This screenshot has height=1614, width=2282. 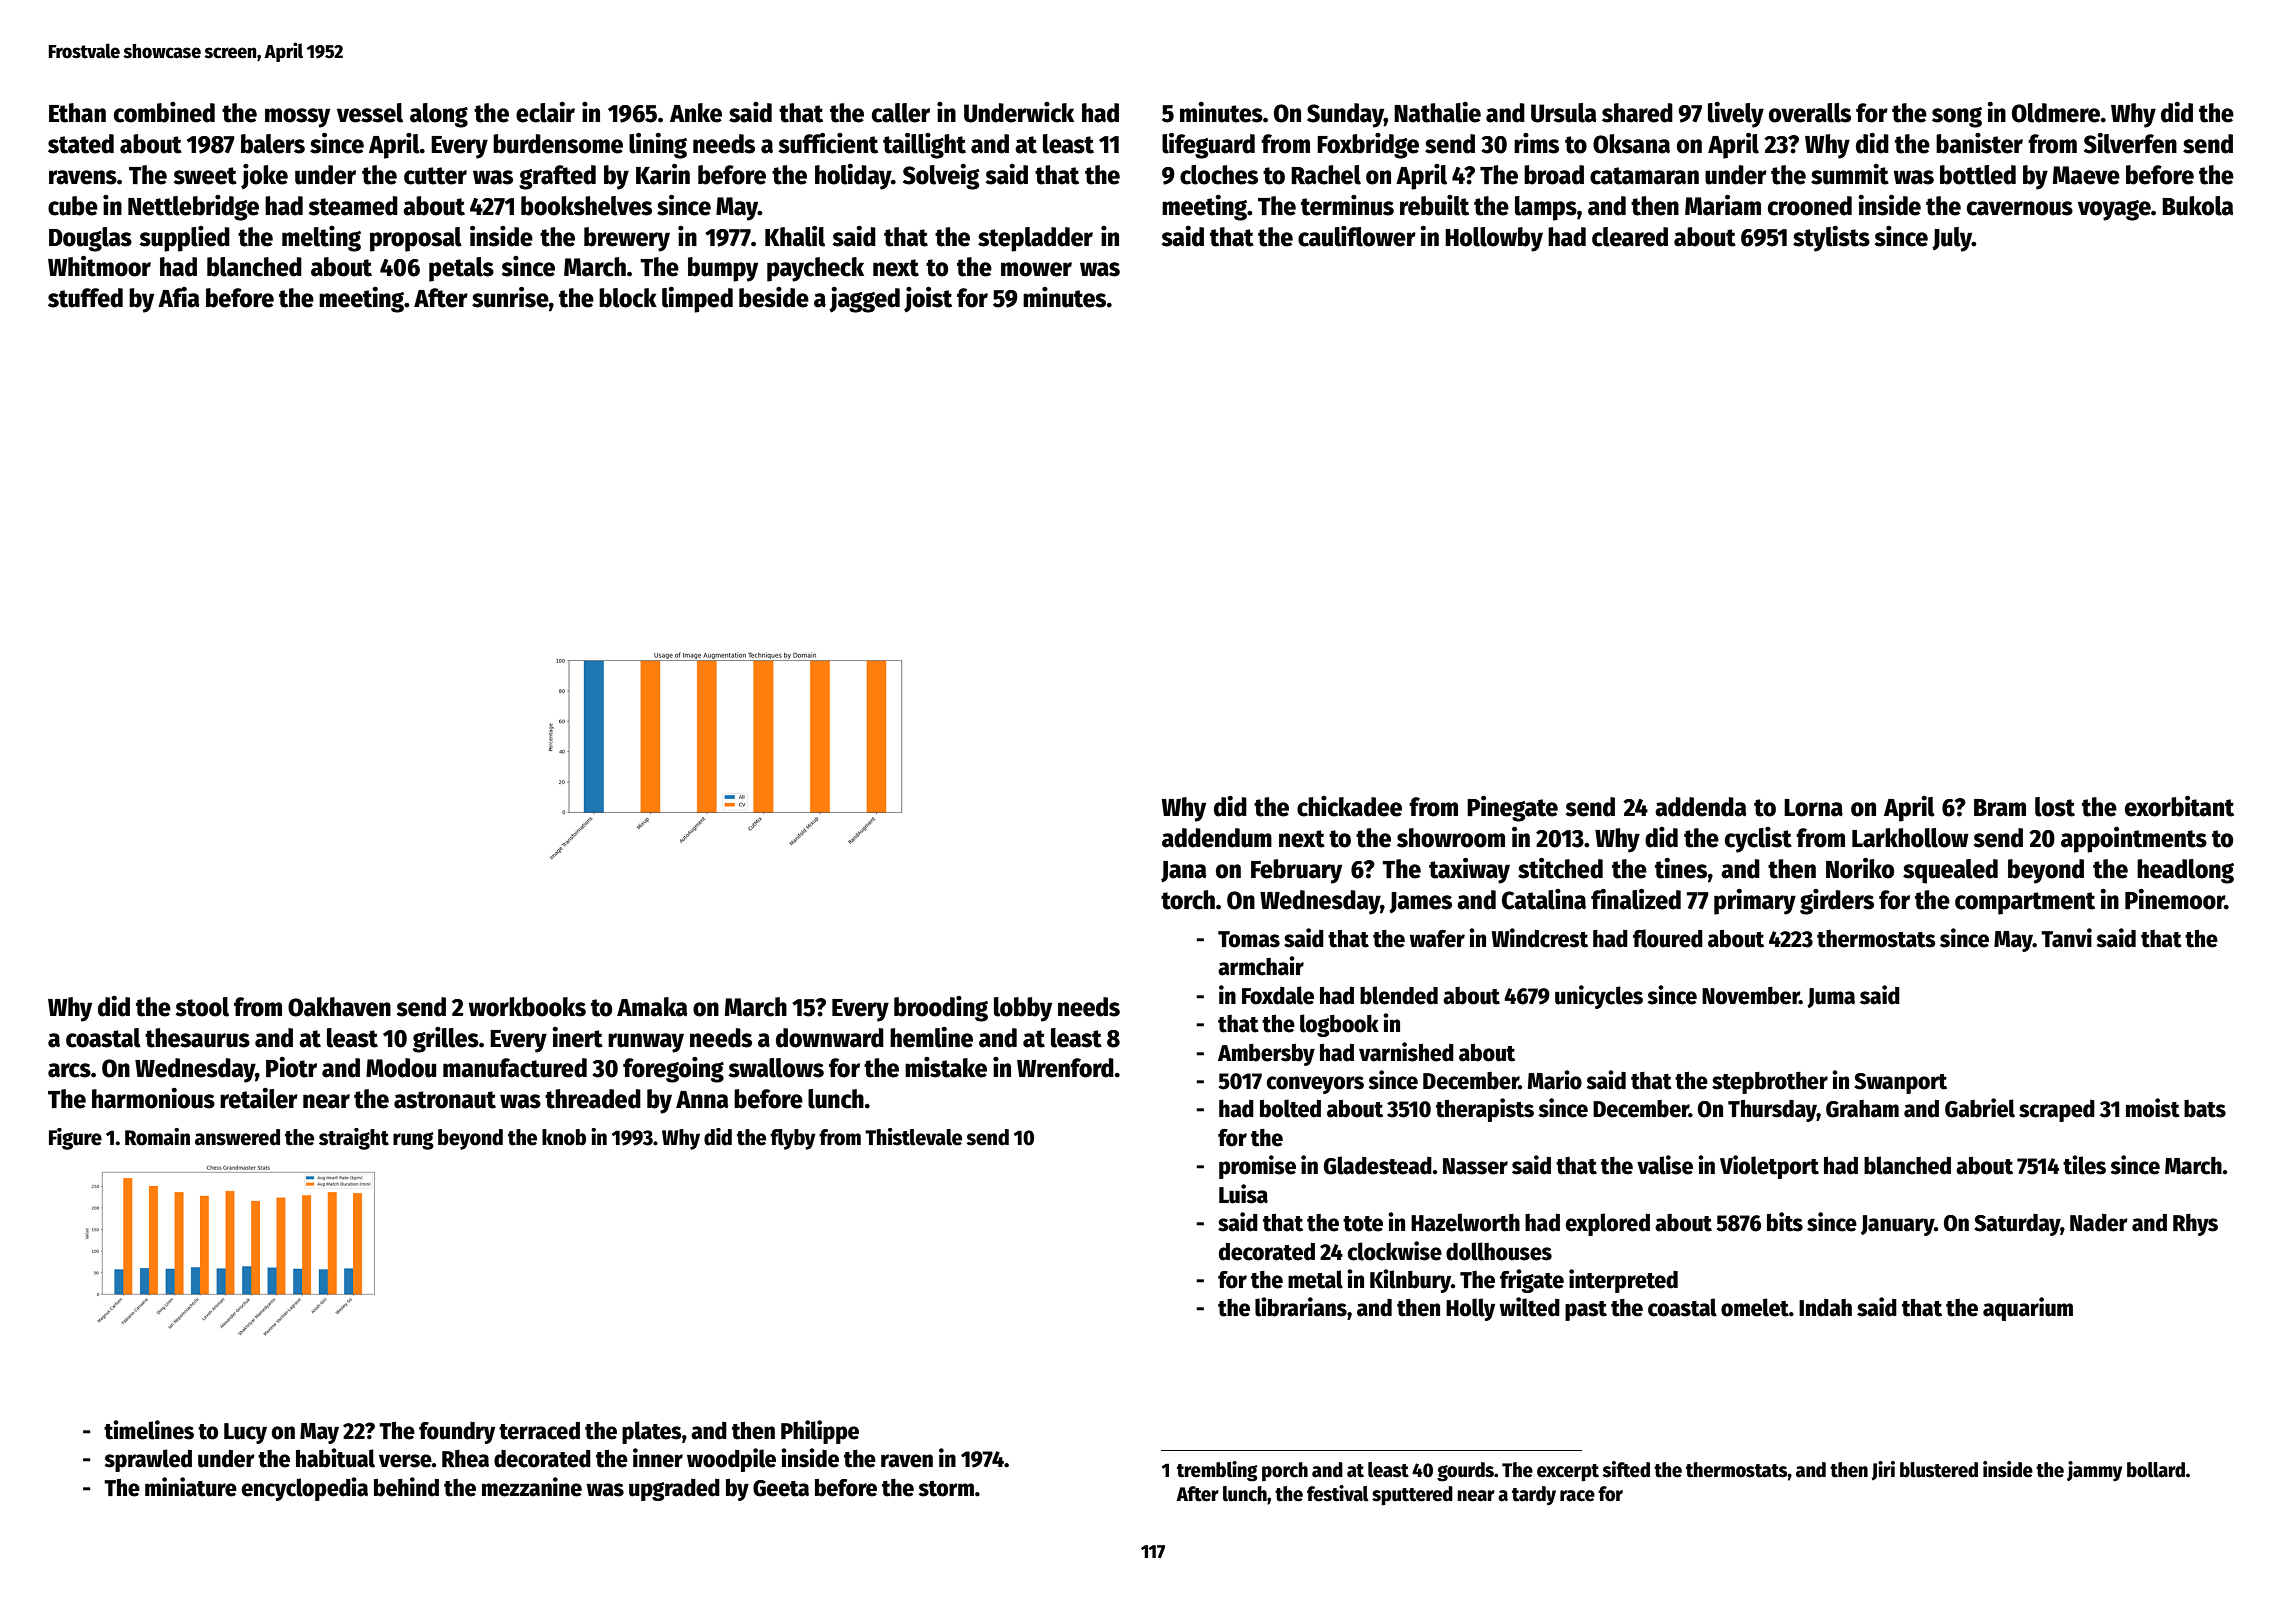 I want to click on mower, so click(x=1036, y=269).
